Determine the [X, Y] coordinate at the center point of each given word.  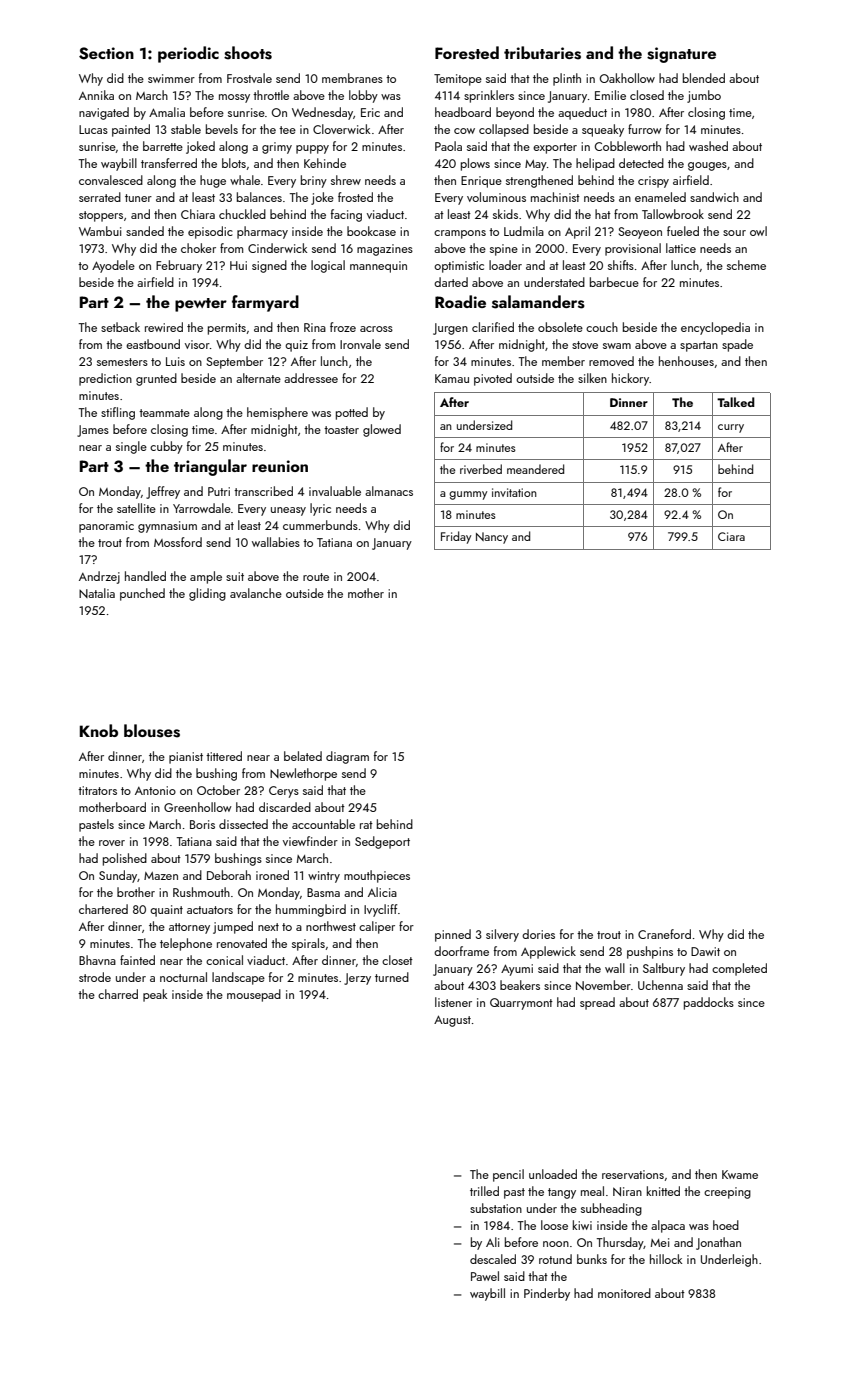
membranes [352, 78]
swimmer [171, 78]
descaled [493, 1259]
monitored [624, 1293]
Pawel [485, 1276]
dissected [243, 824]
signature [681, 55]
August [452, 1021]
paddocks [709, 1003]
